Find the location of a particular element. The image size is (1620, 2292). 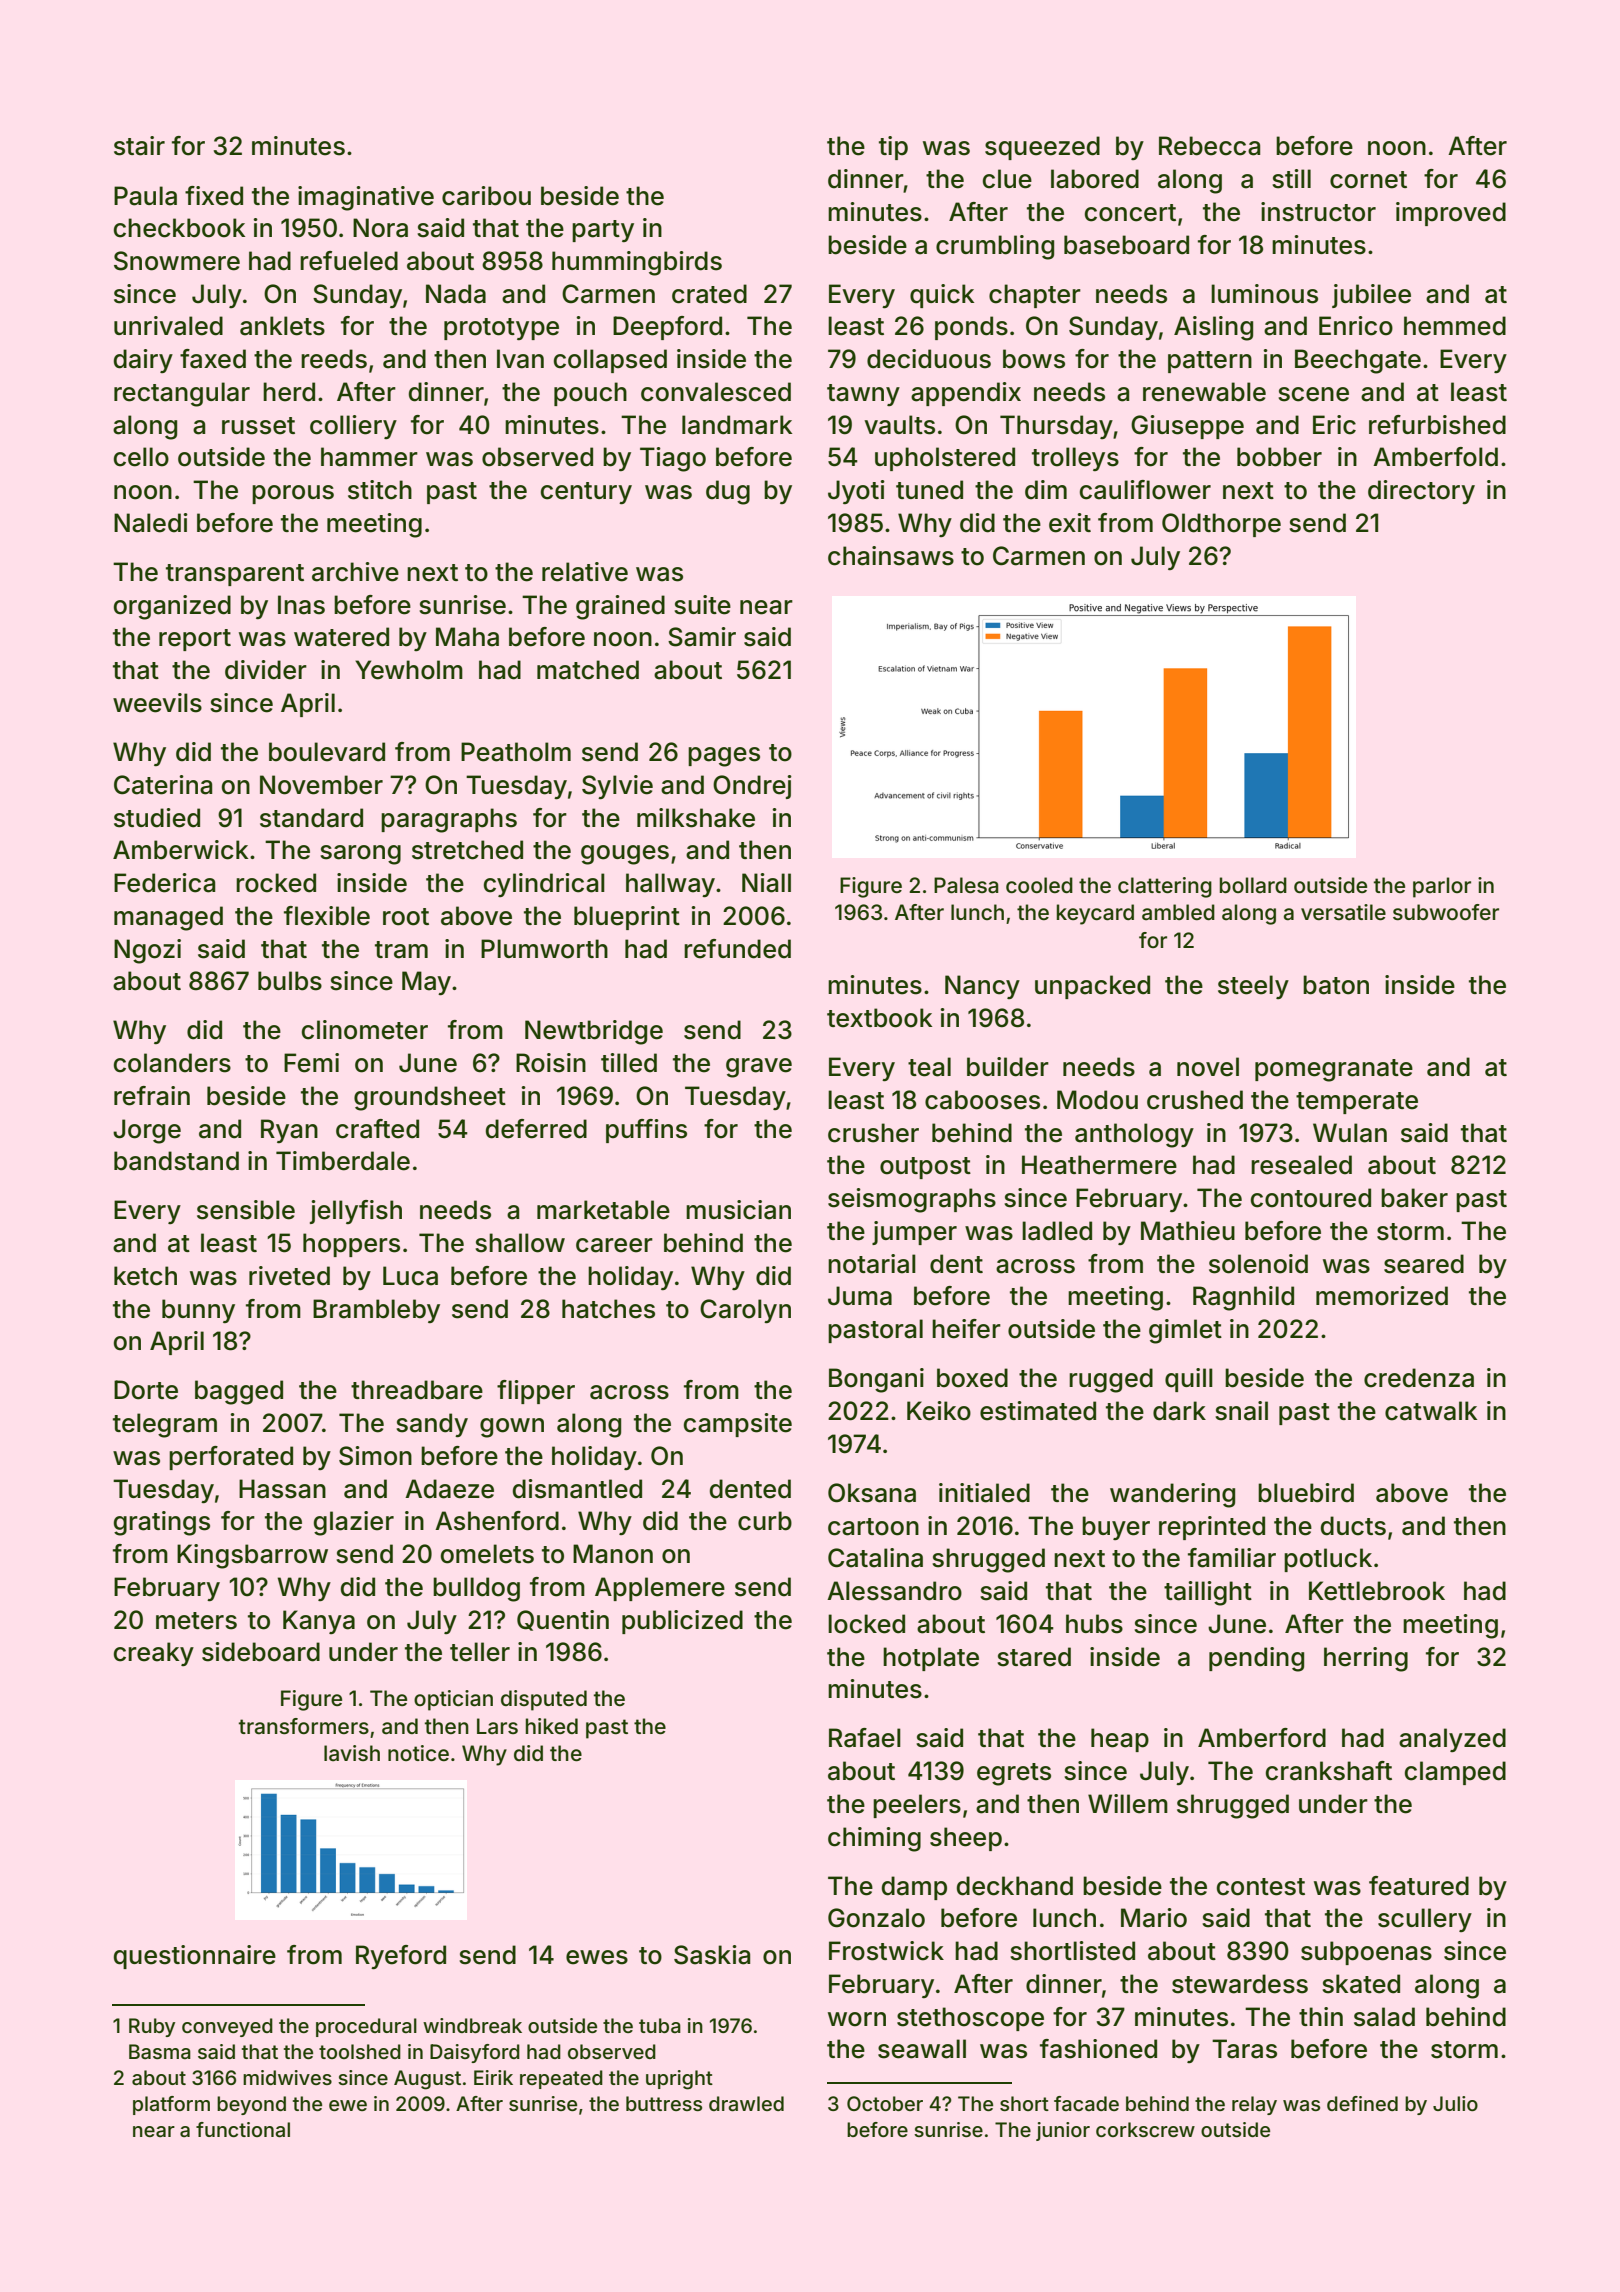

Oksana is located at coordinates (872, 1493).
